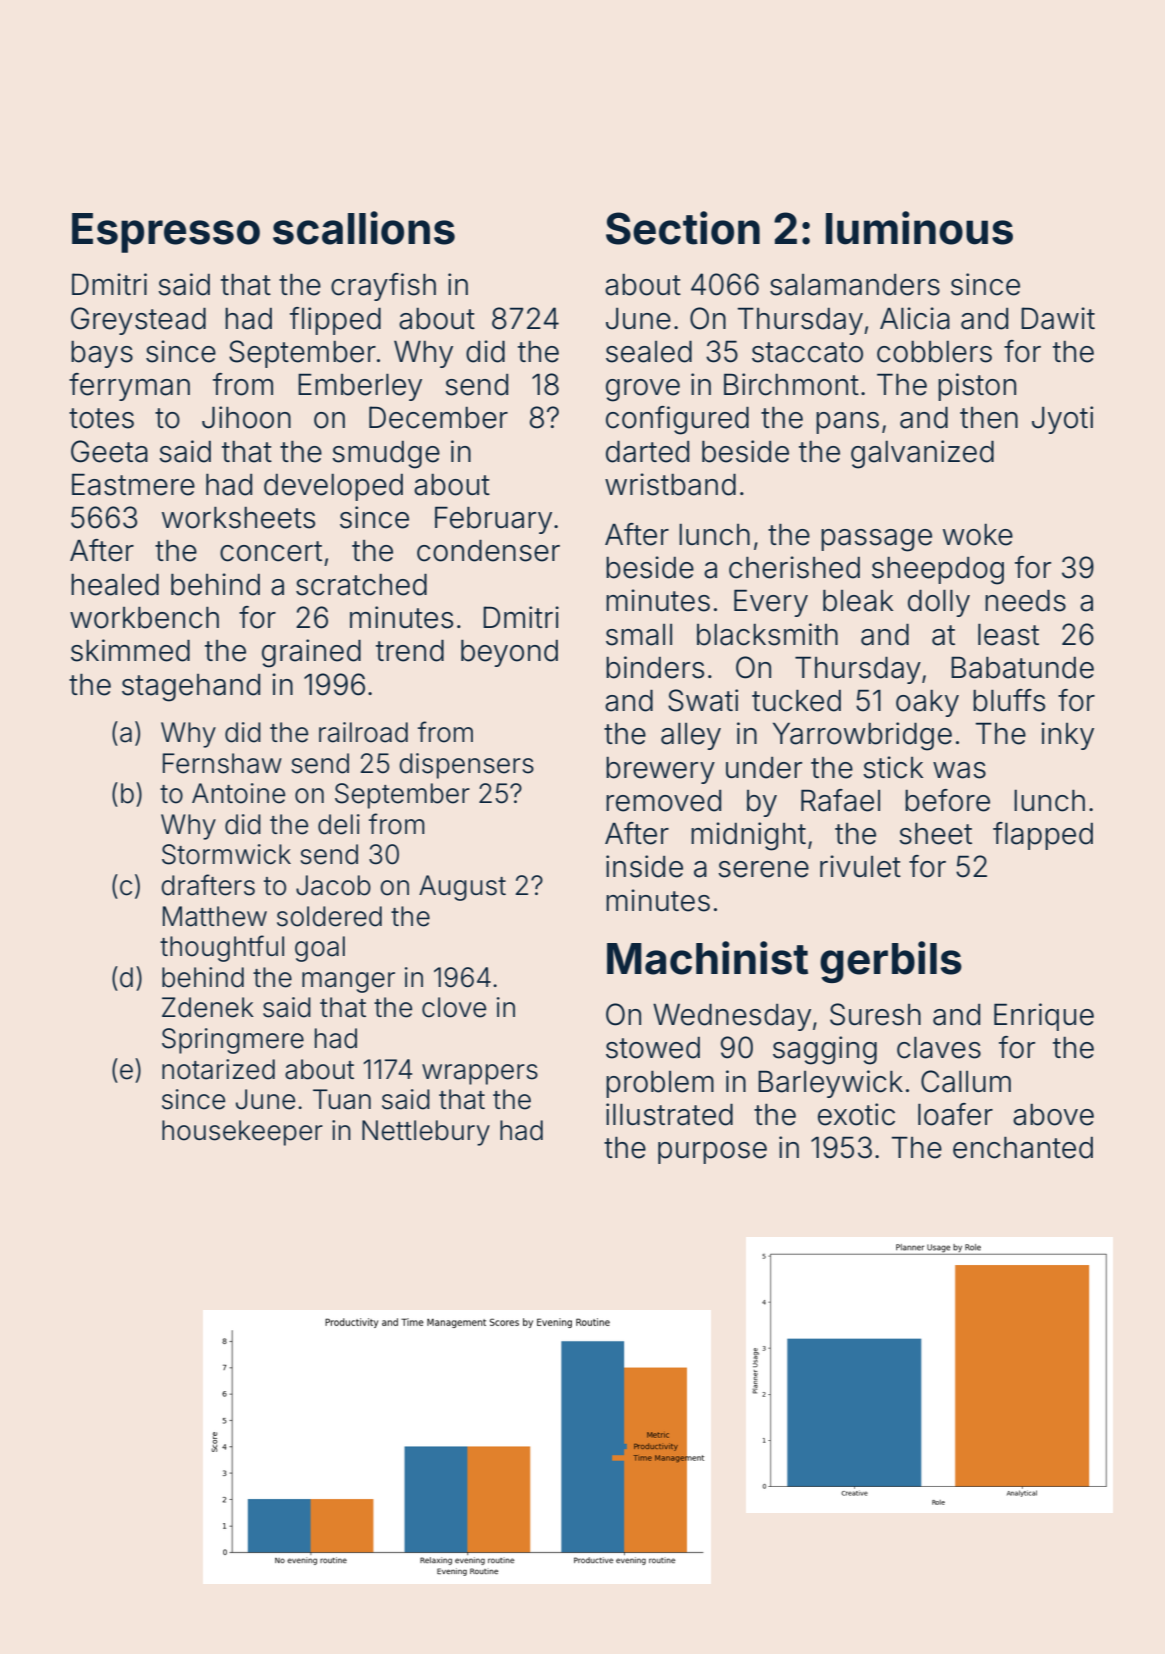  Describe the element at coordinates (166, 233) in the screenshot. I see `Espresso` at that location.
